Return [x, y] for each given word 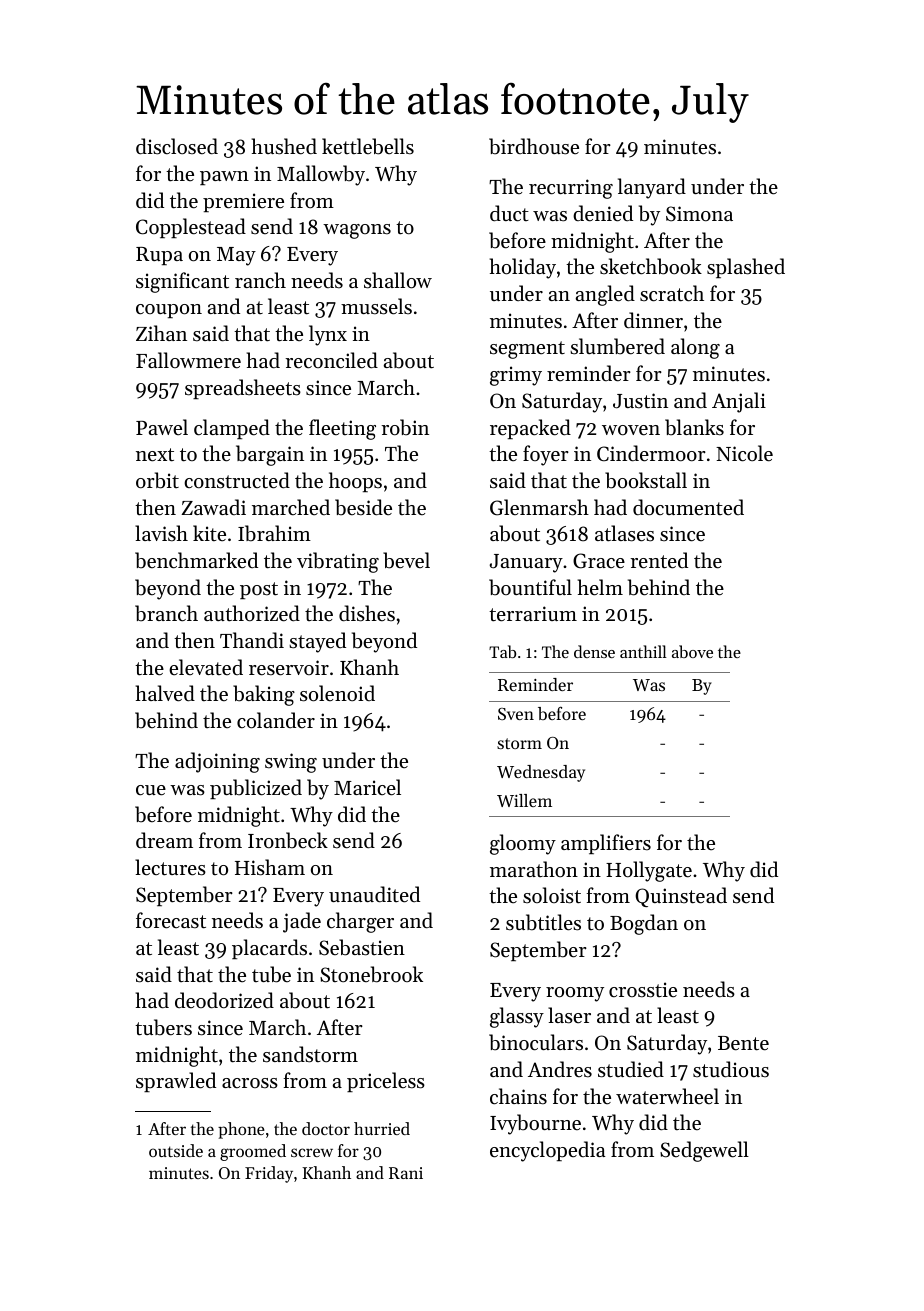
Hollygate [649, 871]
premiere [243, 202]
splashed [746, 268]
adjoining [217, 762]
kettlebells [368, 146]
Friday [269, 1174]
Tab [502, 651]
